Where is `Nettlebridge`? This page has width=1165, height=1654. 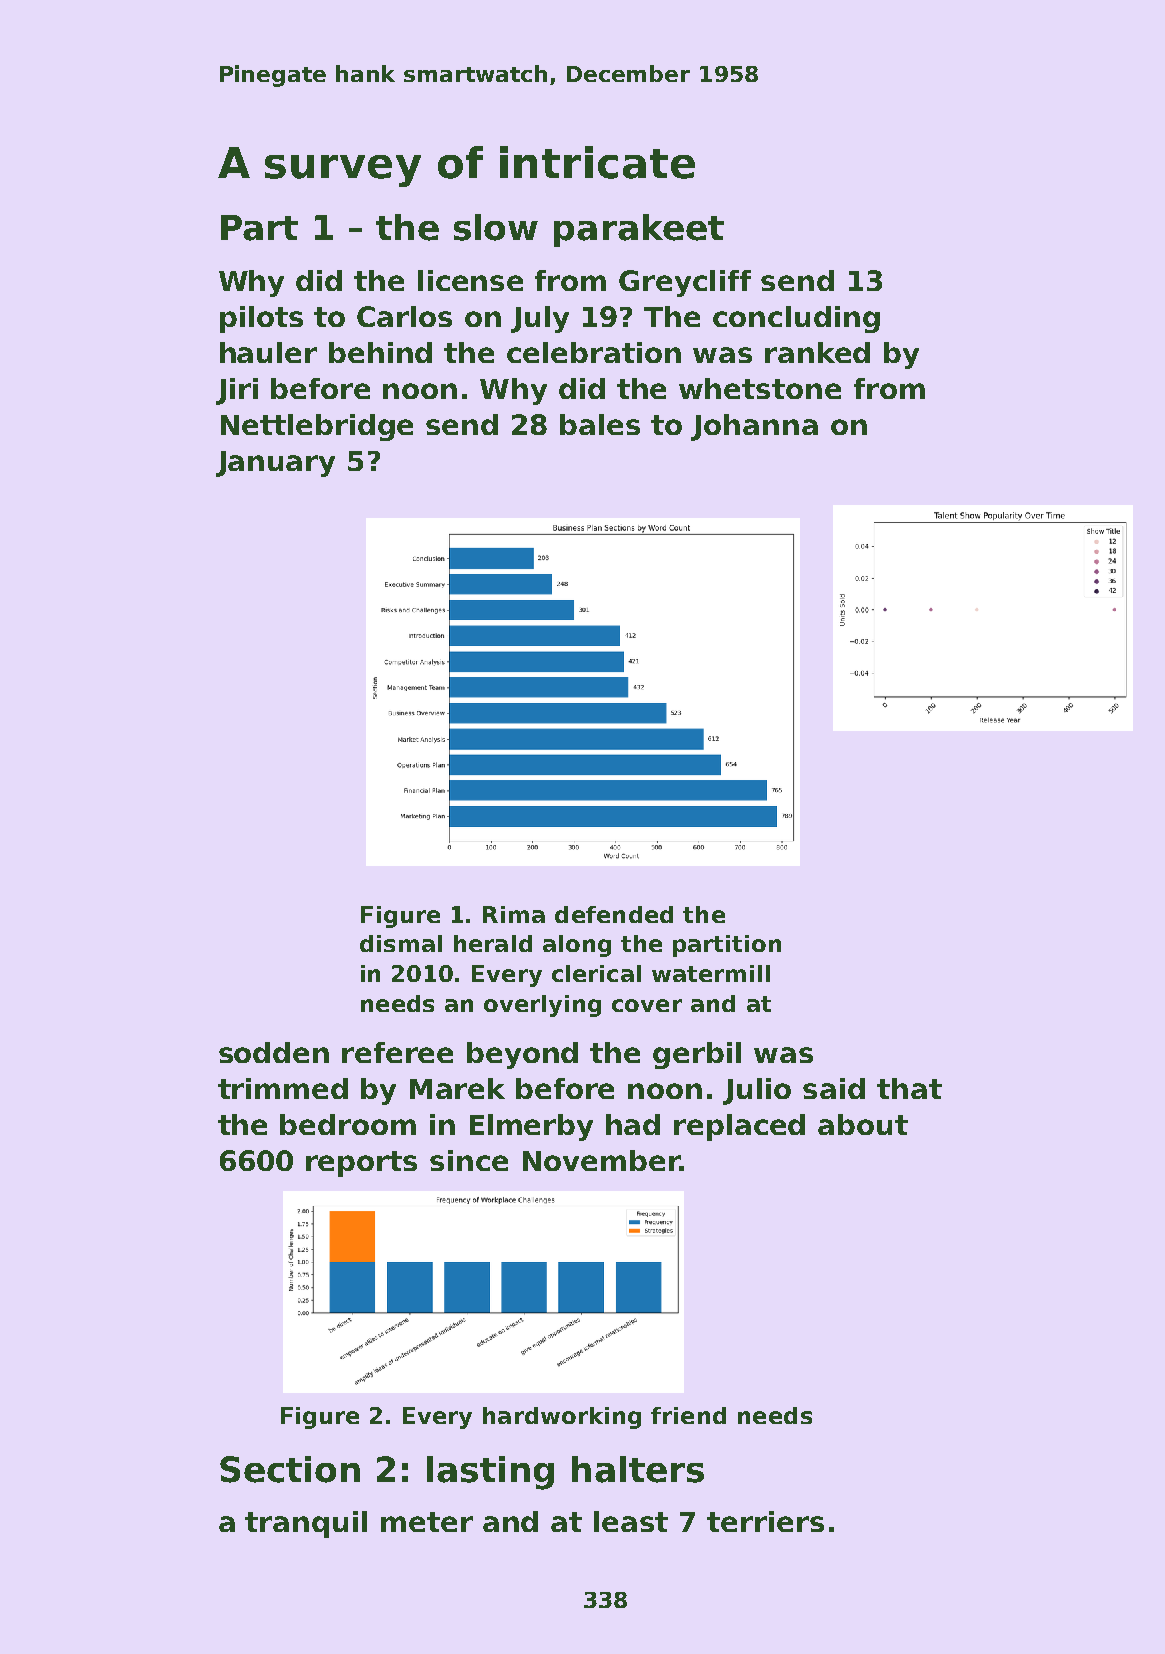 Nettlebridge is located at coordinates (317, 427).
